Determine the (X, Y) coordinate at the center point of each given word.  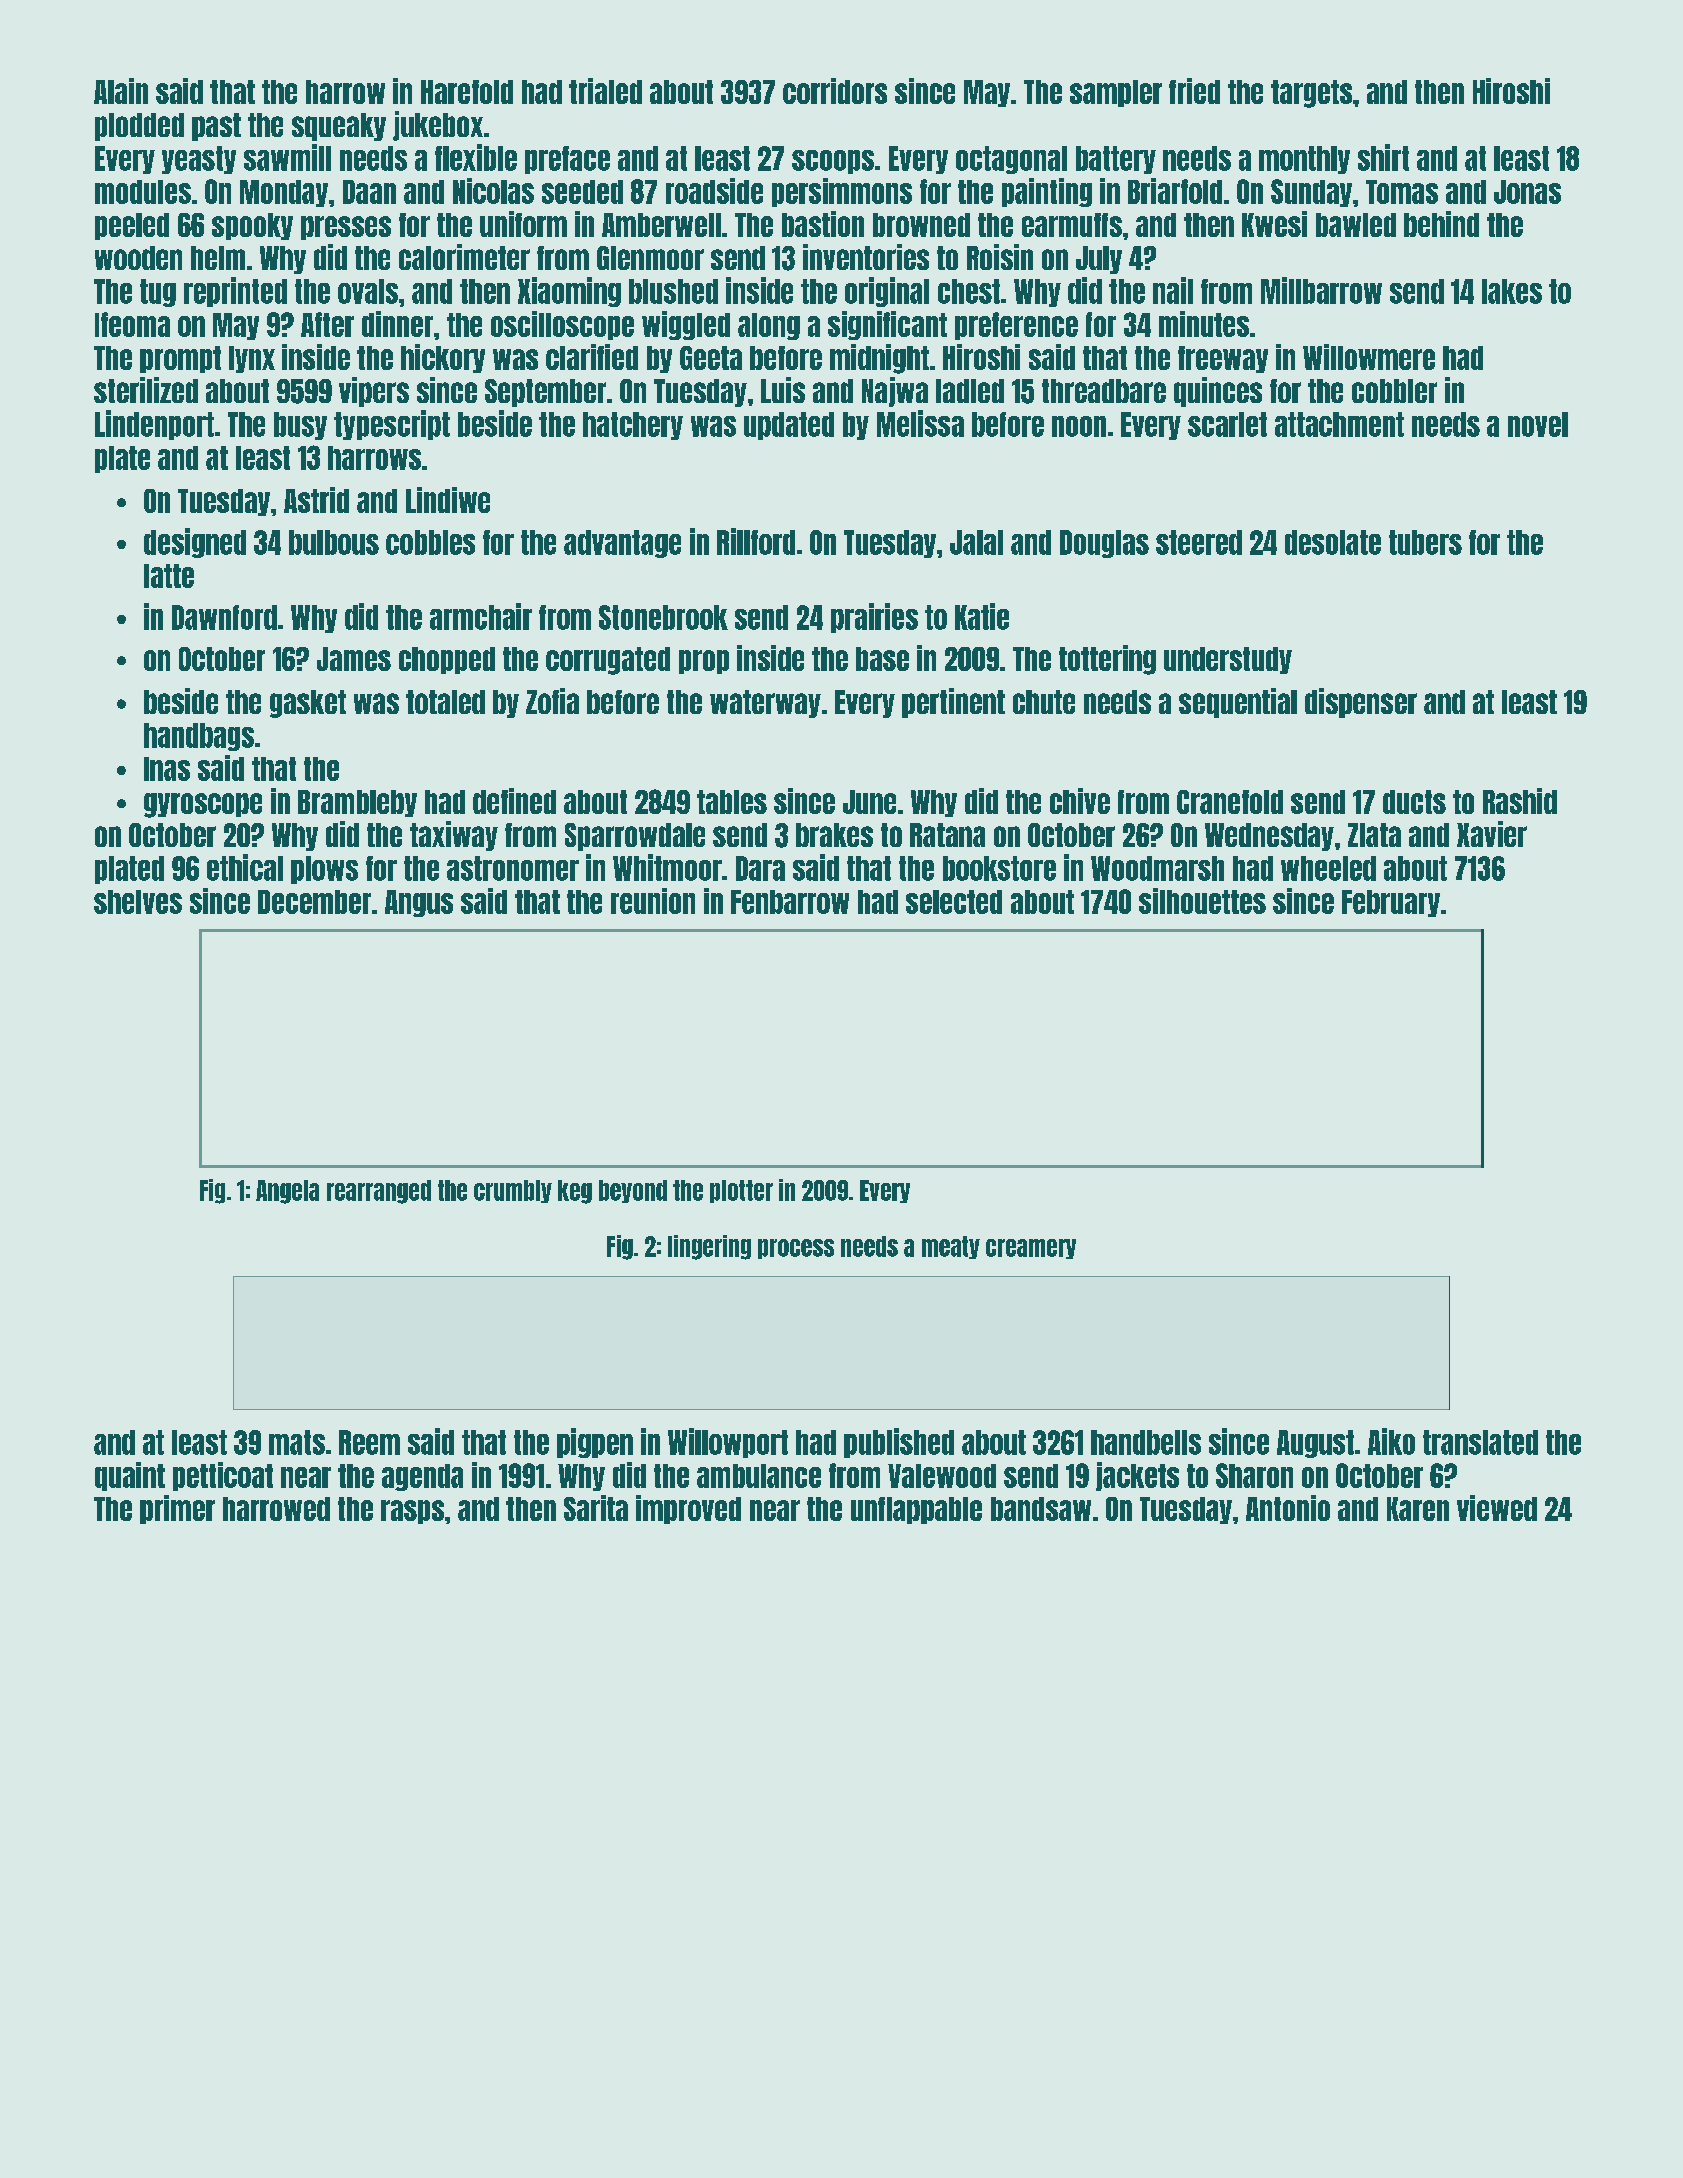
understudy (1228, 660)
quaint (130, 1476)
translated (1480, 1442)
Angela (287, 1192)
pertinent (953, 703)
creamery (1031, 1249)
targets (1311, 94)
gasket (308, 704)
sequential (1238, 703)
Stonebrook (663, 617)
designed (195, 543)
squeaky (339, 127)
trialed (605, 91)
